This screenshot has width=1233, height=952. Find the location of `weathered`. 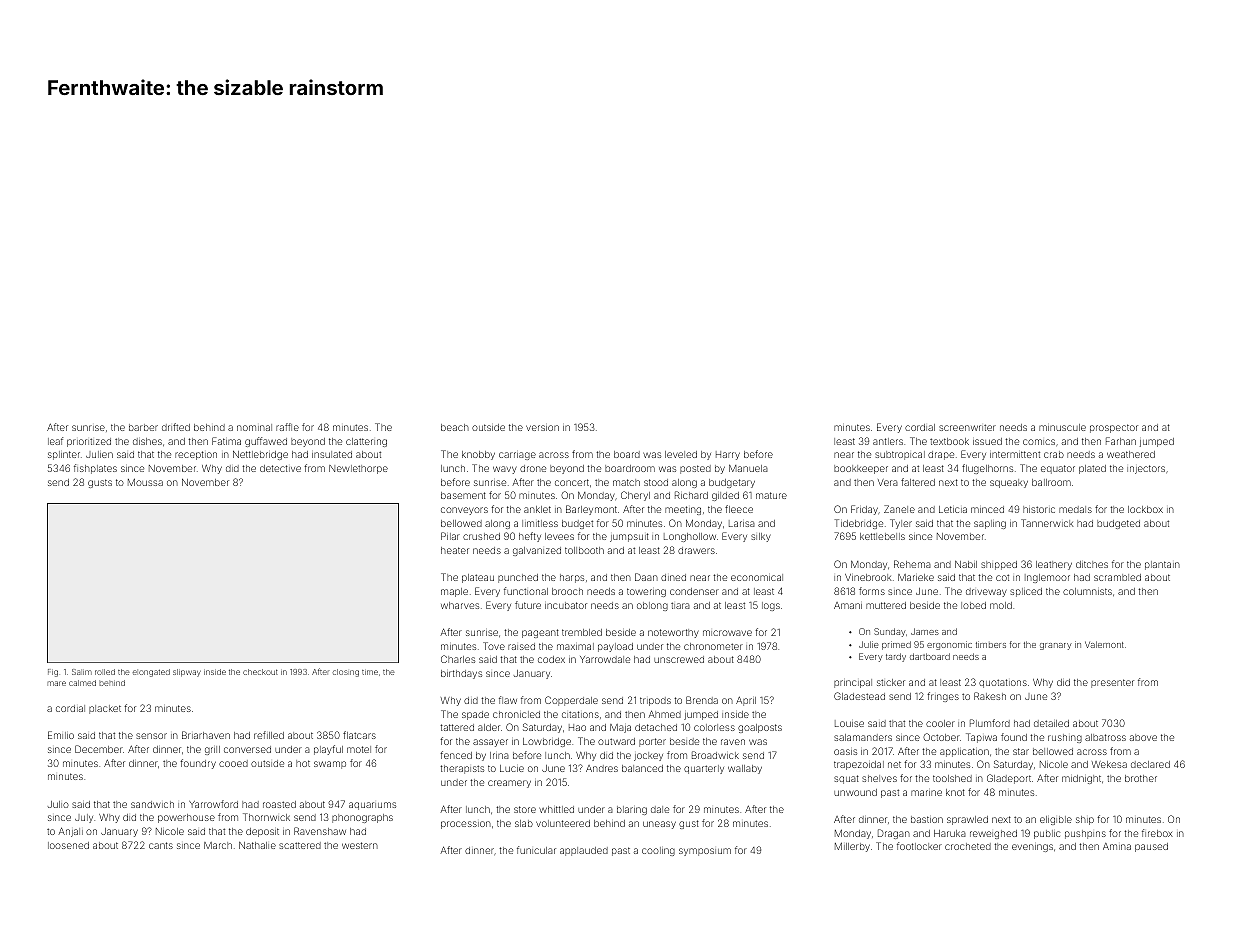

weathered is located at coordinates (1131, 454).
